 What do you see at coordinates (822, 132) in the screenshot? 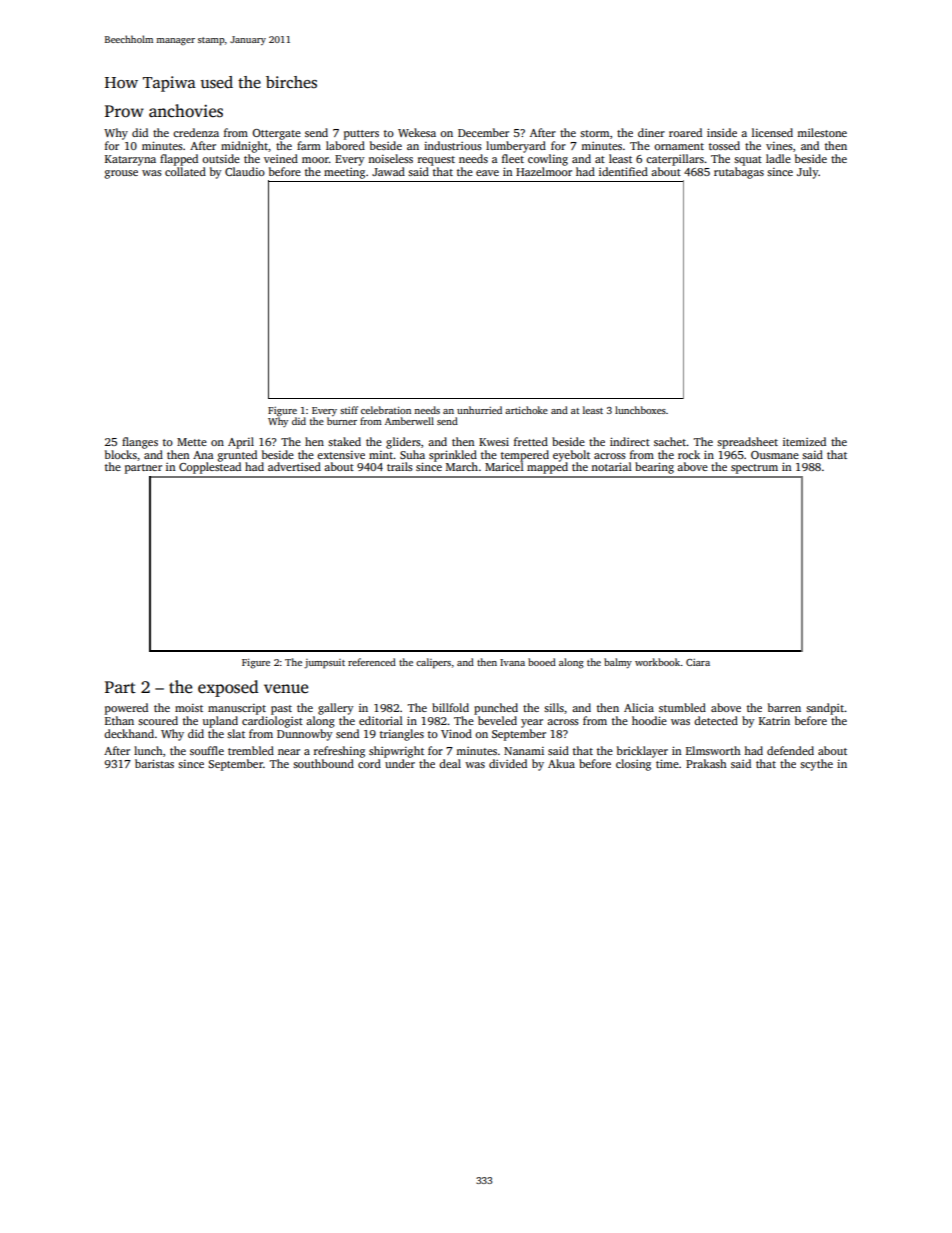
I see `milestone` at bounding box center [822, 132].
